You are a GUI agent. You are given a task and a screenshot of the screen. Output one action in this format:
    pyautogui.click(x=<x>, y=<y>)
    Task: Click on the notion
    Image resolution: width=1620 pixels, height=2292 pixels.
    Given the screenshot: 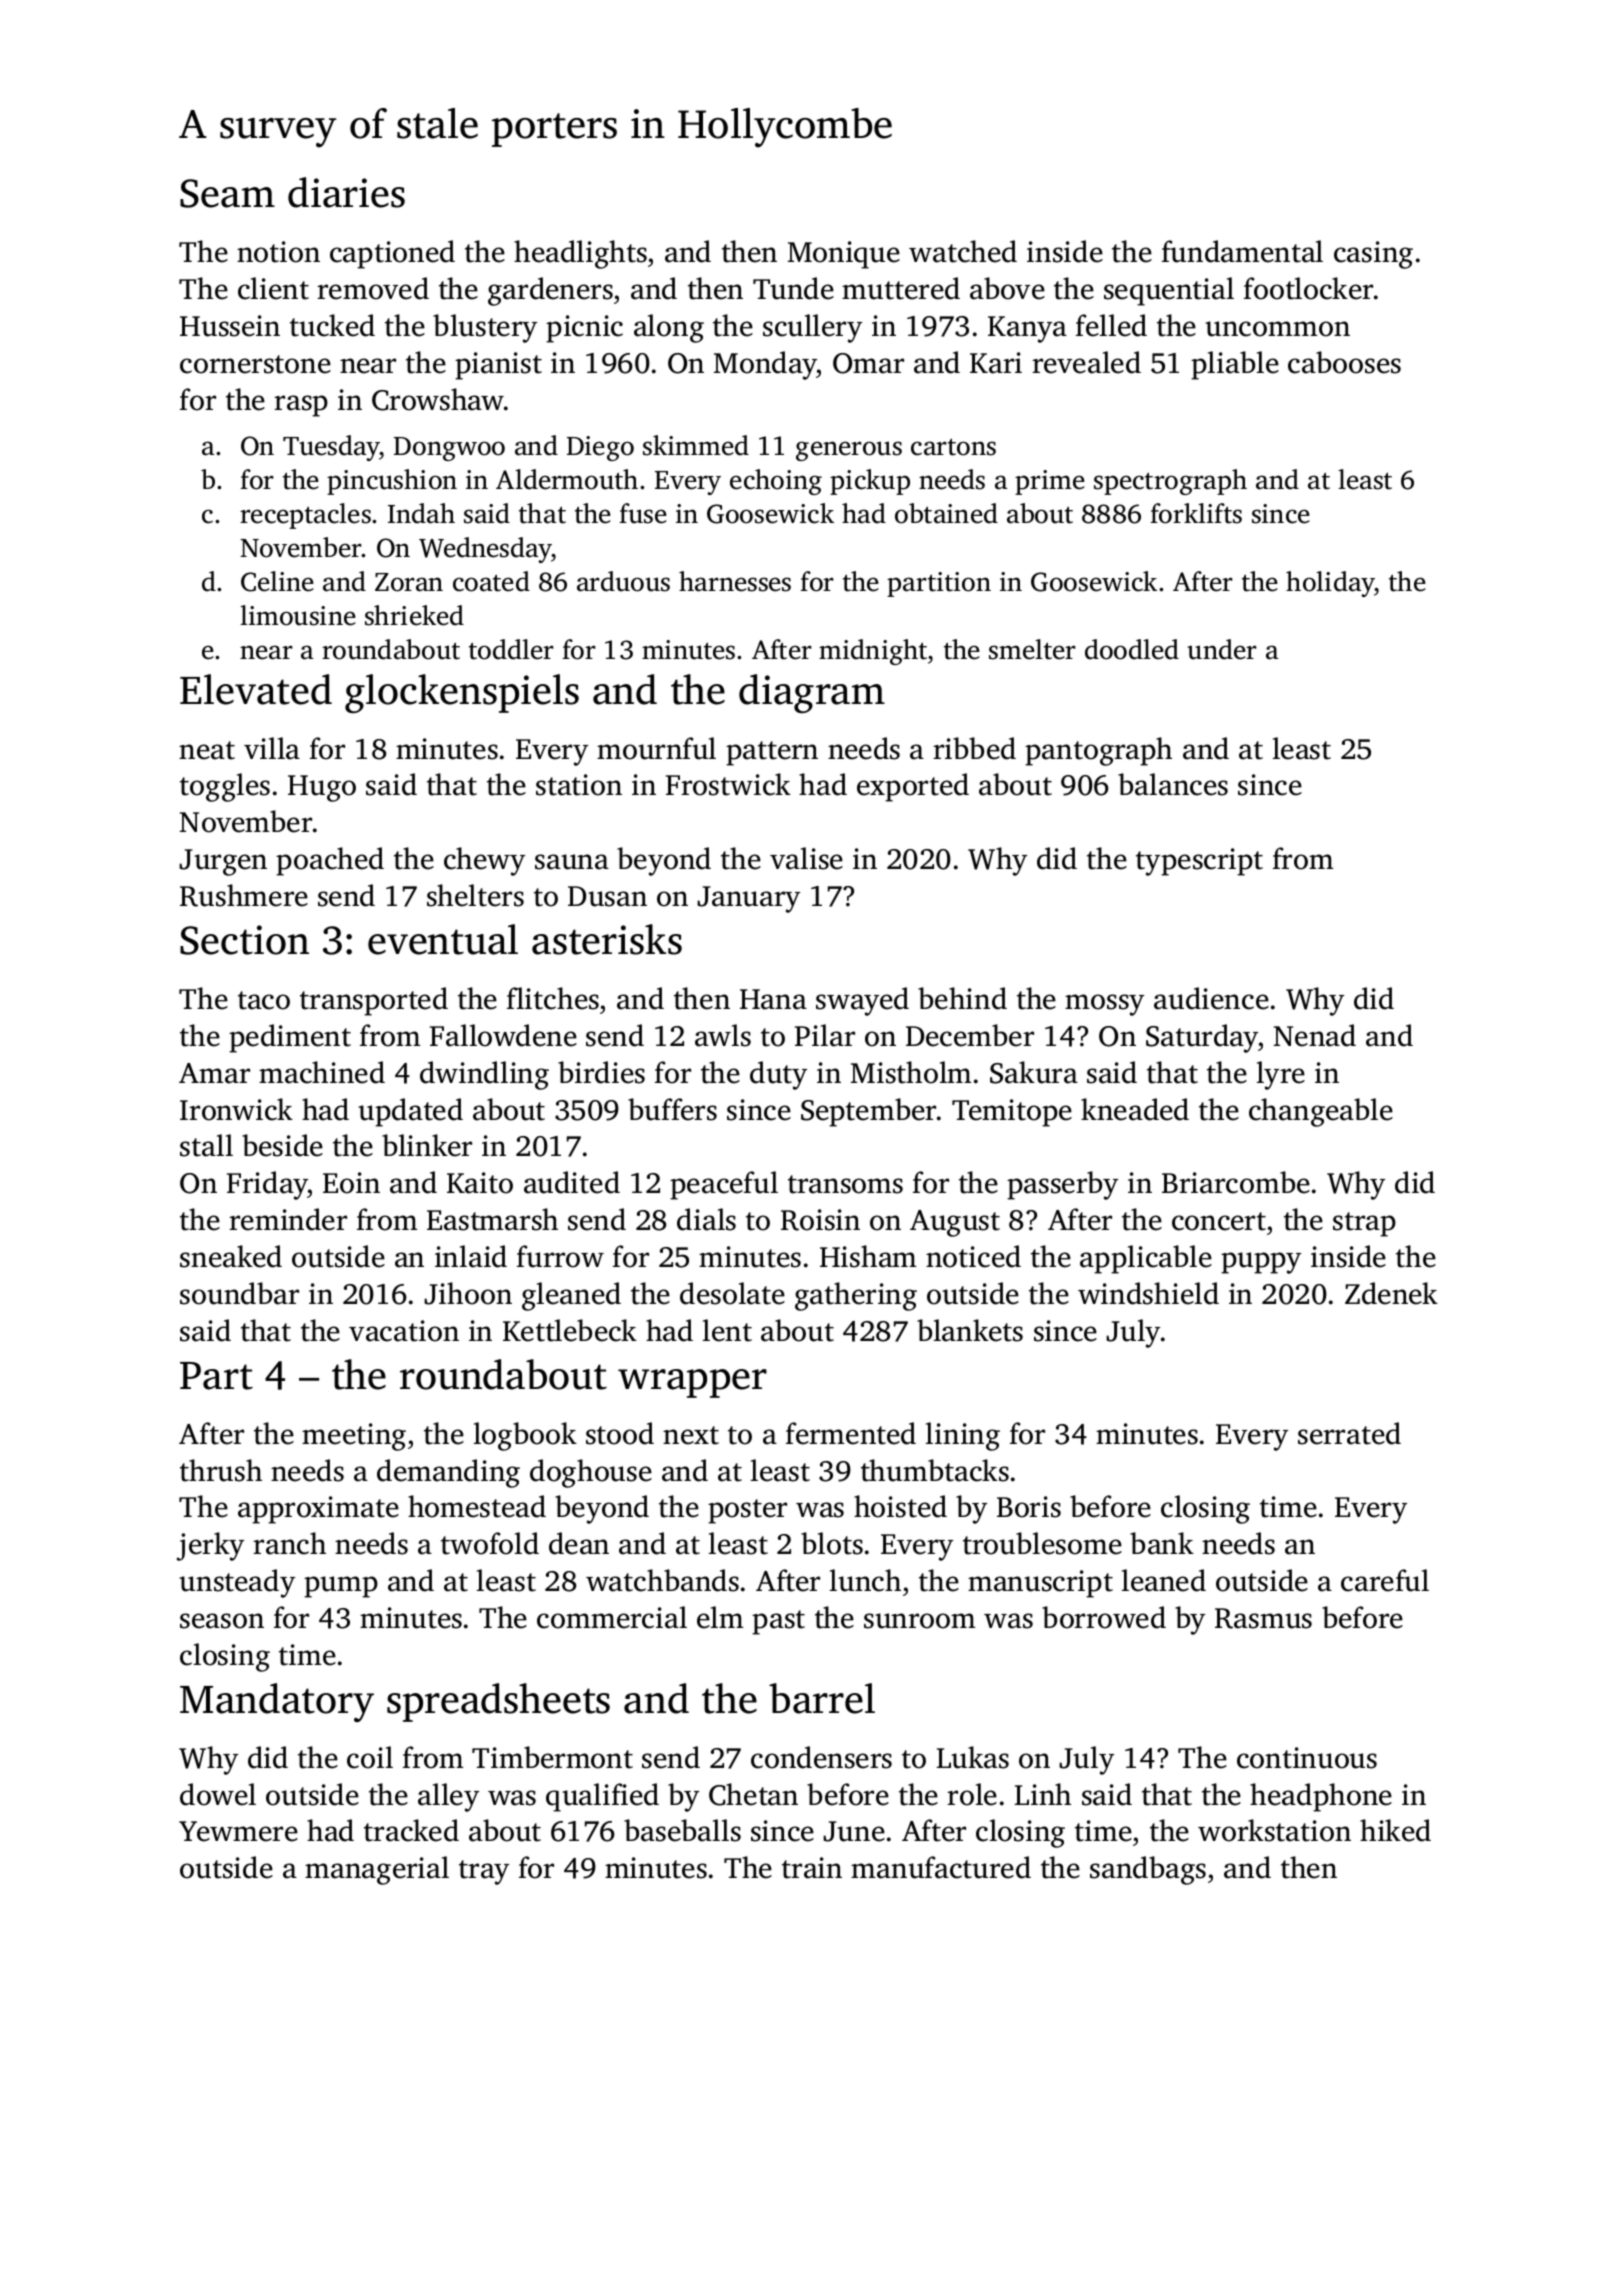 What is the action you would take?
    pyautogui.click(x=278, y=252)
